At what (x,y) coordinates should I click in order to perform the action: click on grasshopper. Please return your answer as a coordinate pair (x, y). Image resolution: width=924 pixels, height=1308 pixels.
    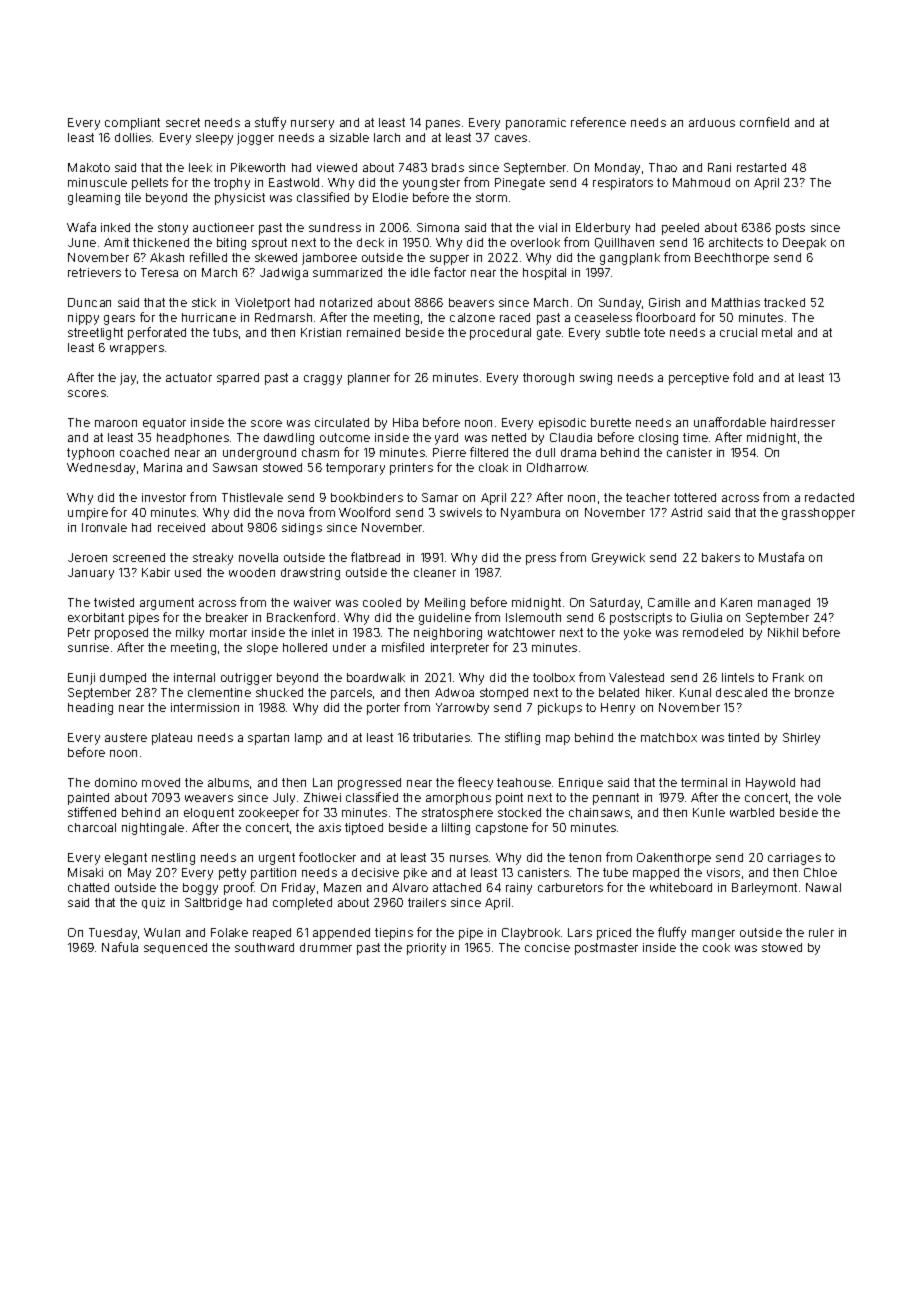
    Looking at the image, I should click on (818, 514).
